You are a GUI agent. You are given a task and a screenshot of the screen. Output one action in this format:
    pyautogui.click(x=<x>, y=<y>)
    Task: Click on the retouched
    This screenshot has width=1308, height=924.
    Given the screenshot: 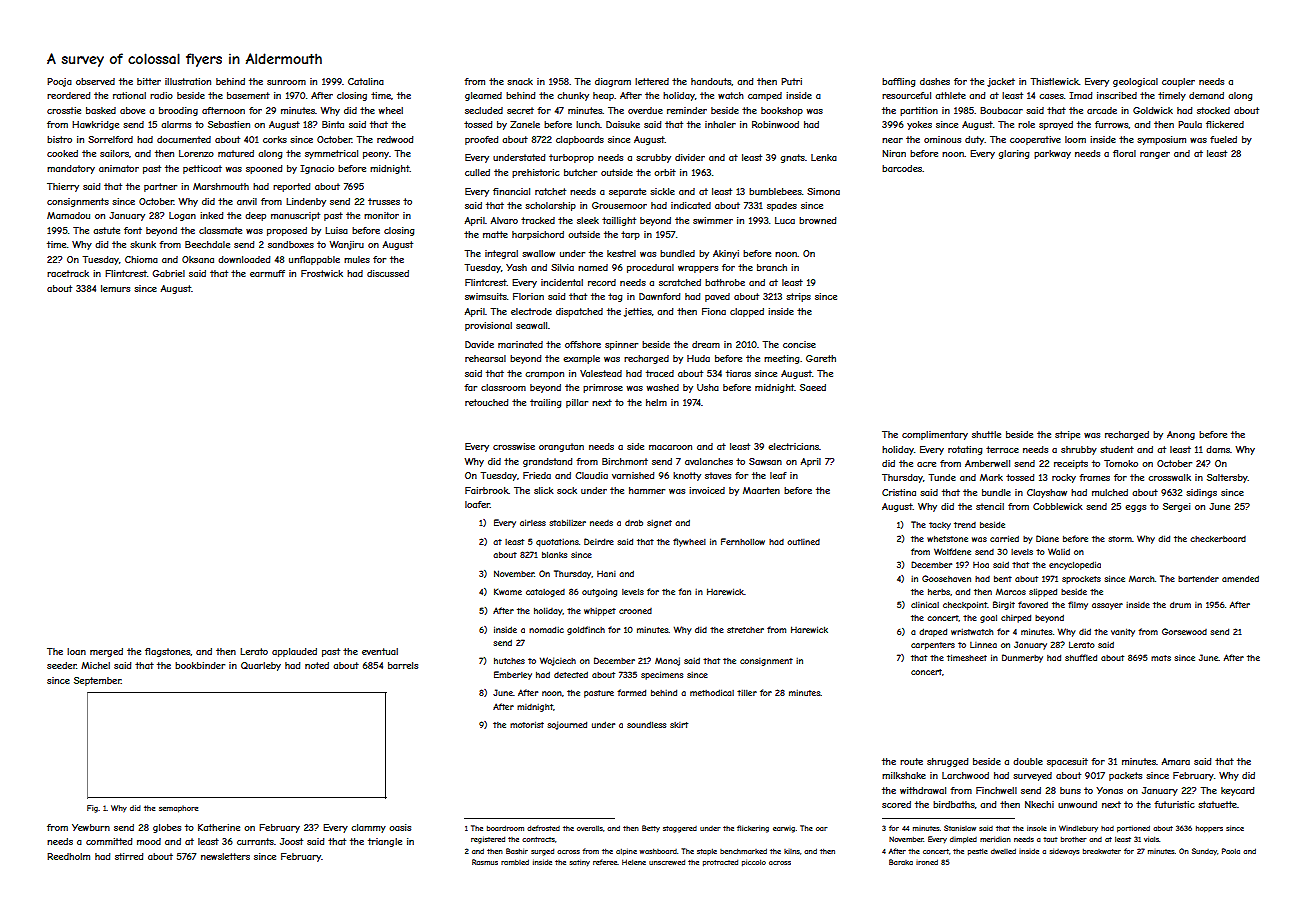 What is the action you would take?
    pyautogui.click(x=486, y=402)
